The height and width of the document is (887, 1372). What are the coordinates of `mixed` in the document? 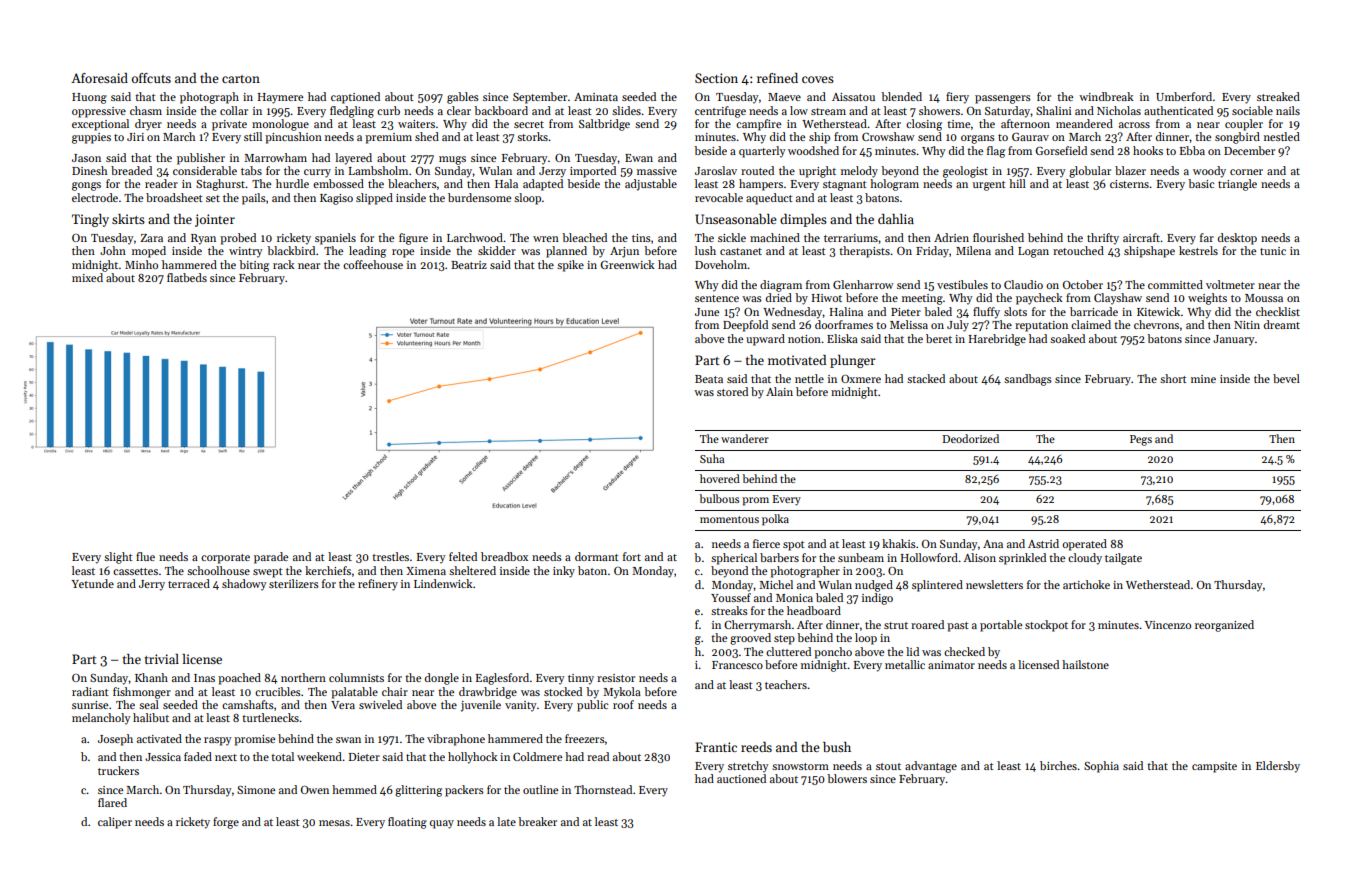 It's located at (87, 277).
